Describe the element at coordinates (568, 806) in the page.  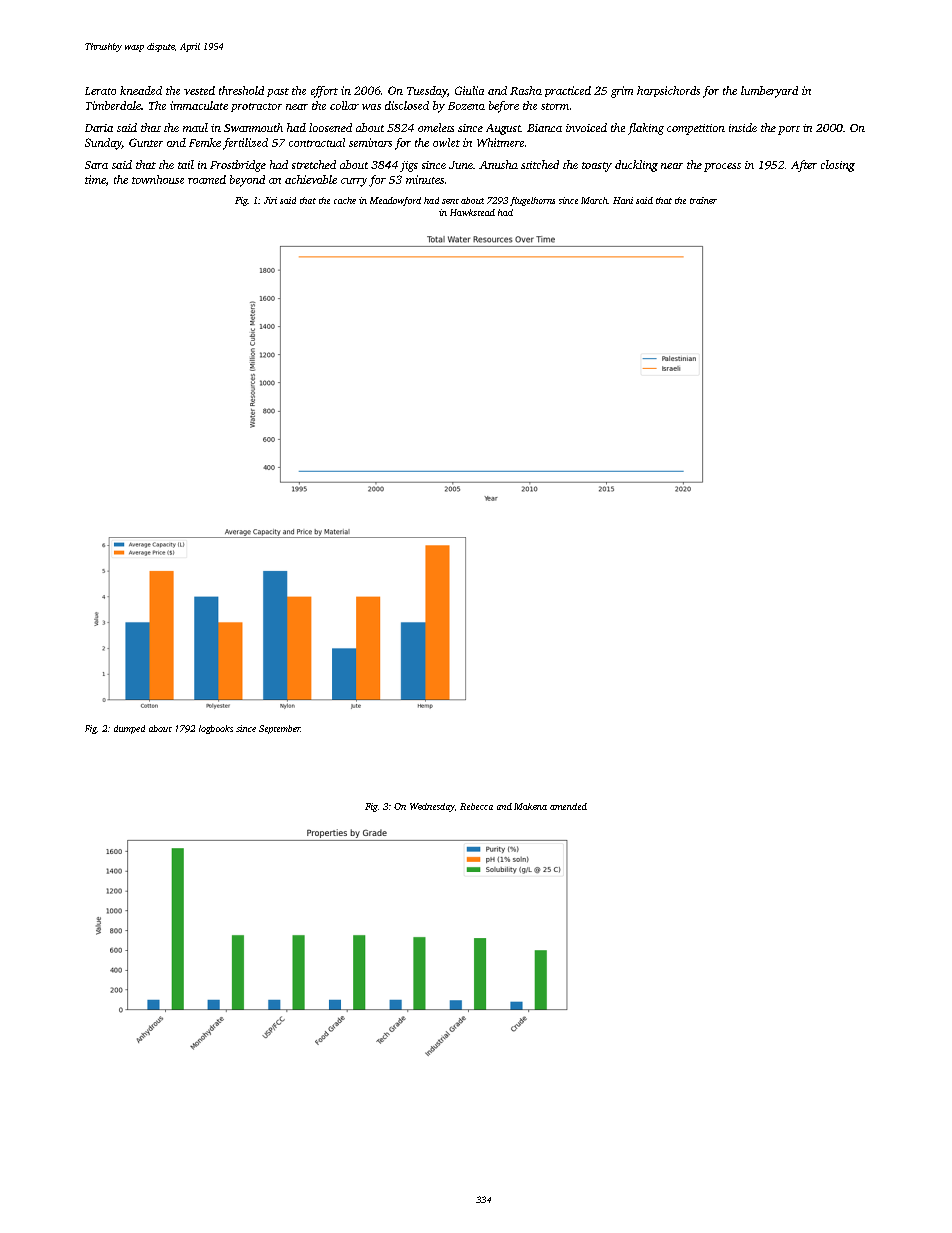
I see `amended` at that location.
